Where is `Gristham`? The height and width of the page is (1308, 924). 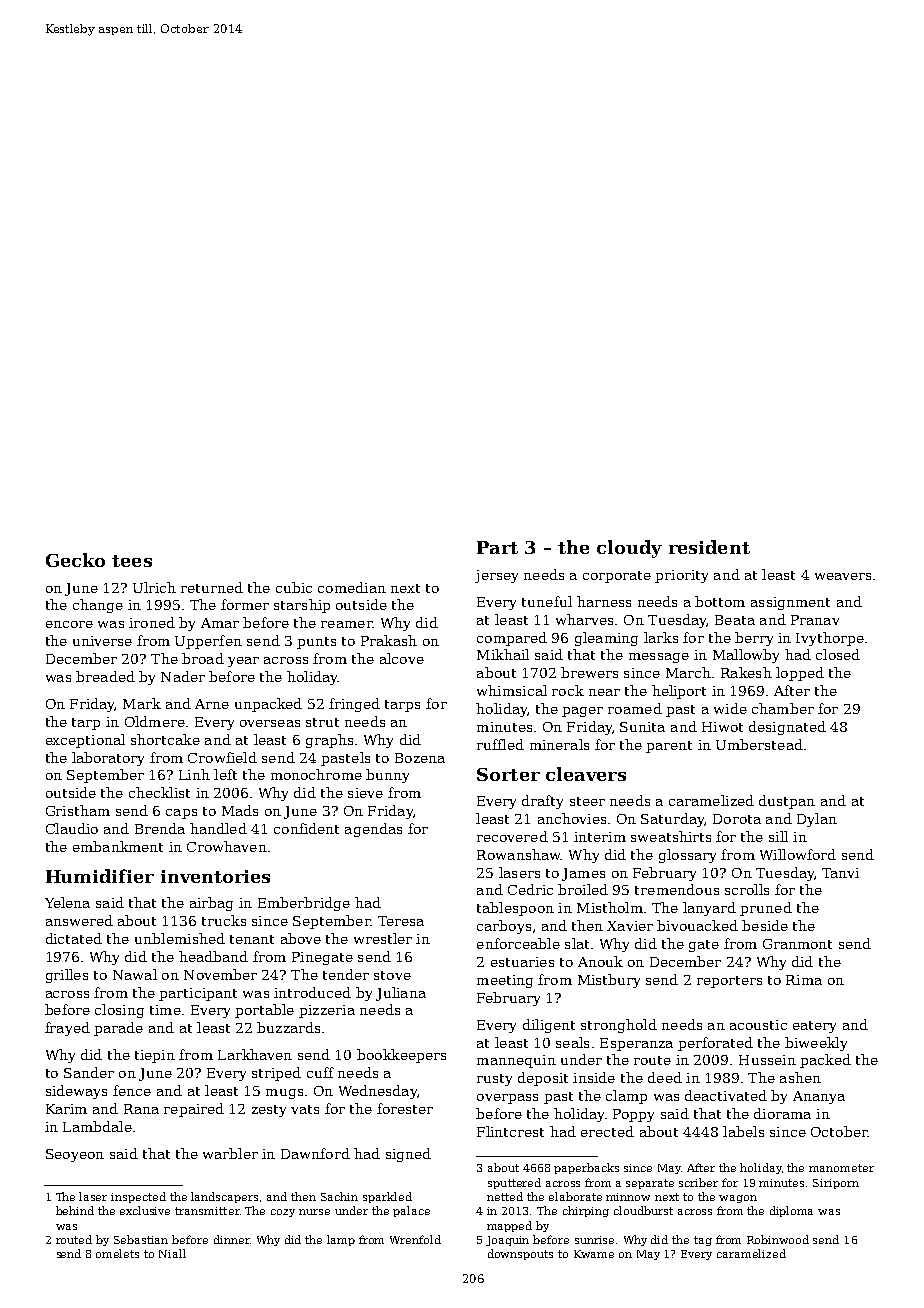 Gristham is located at coordinates (78, 810).
